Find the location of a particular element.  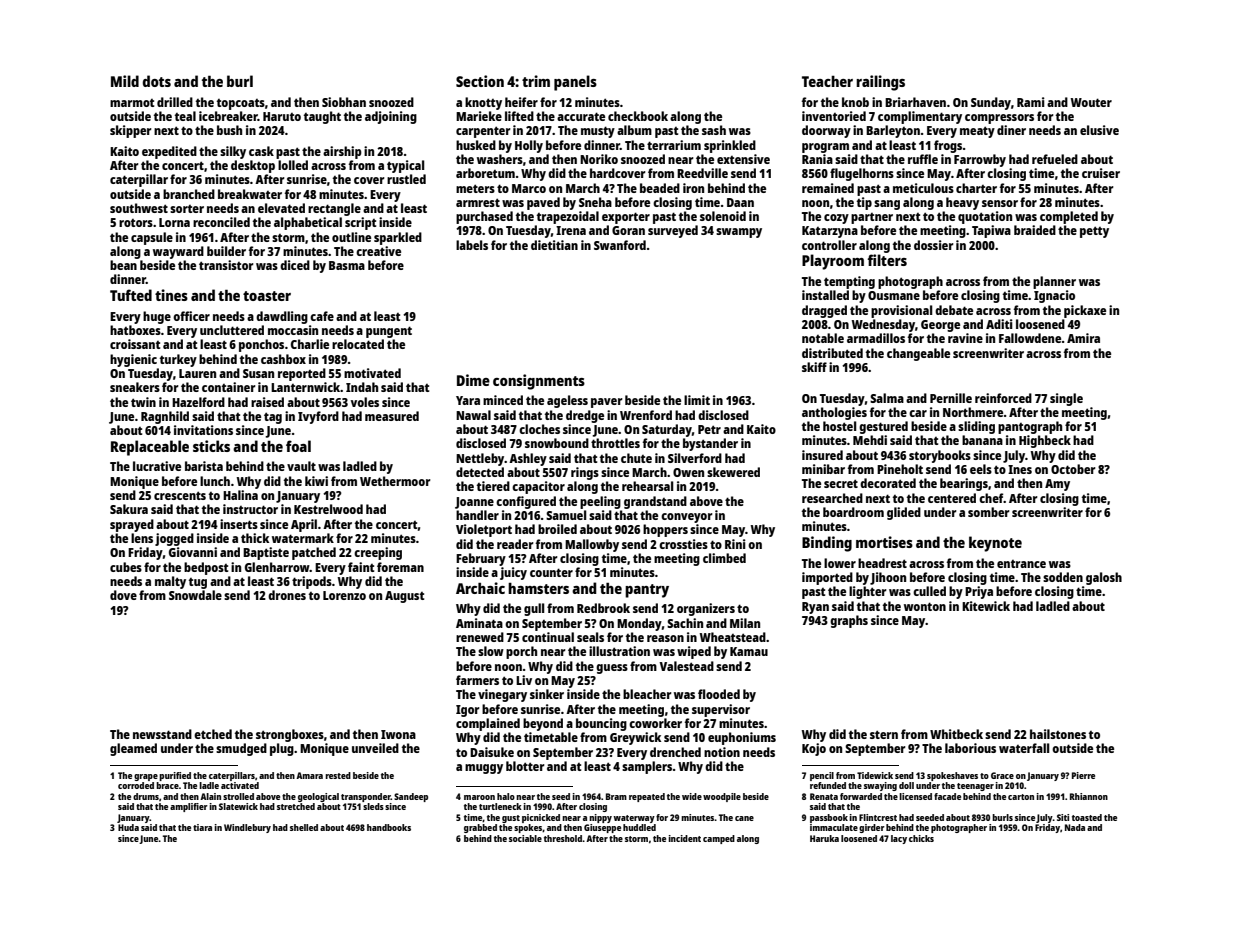

Briarhaven is located at coordinates (915, 102).
